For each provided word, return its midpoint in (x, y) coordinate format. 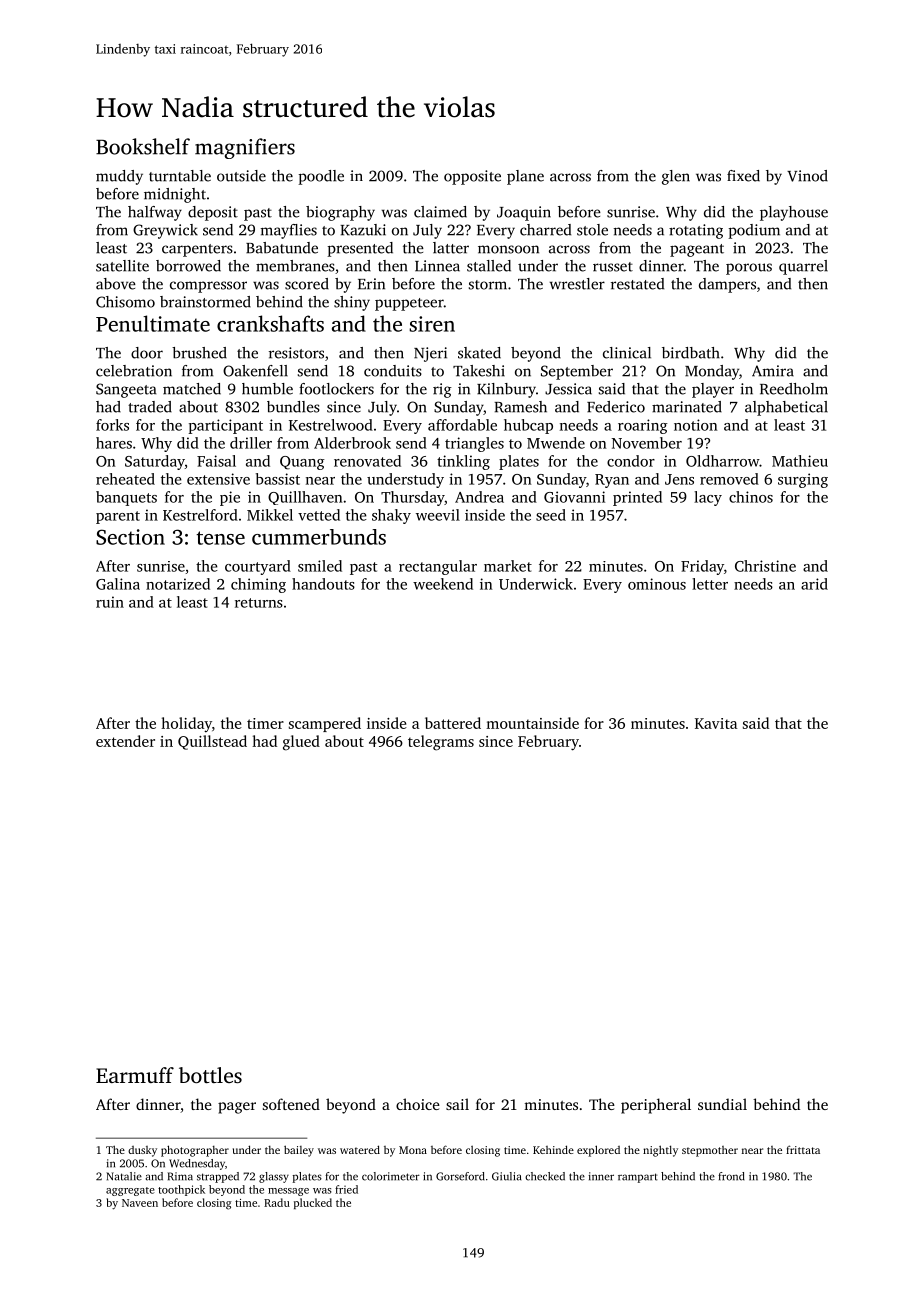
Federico (616, 407)
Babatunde (282, 248)
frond (731, 1176)
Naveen (140, 1203)
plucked (313, 1203)
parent (118, 517)
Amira (773, 371)
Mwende (556, 443)
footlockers (336, 389)
